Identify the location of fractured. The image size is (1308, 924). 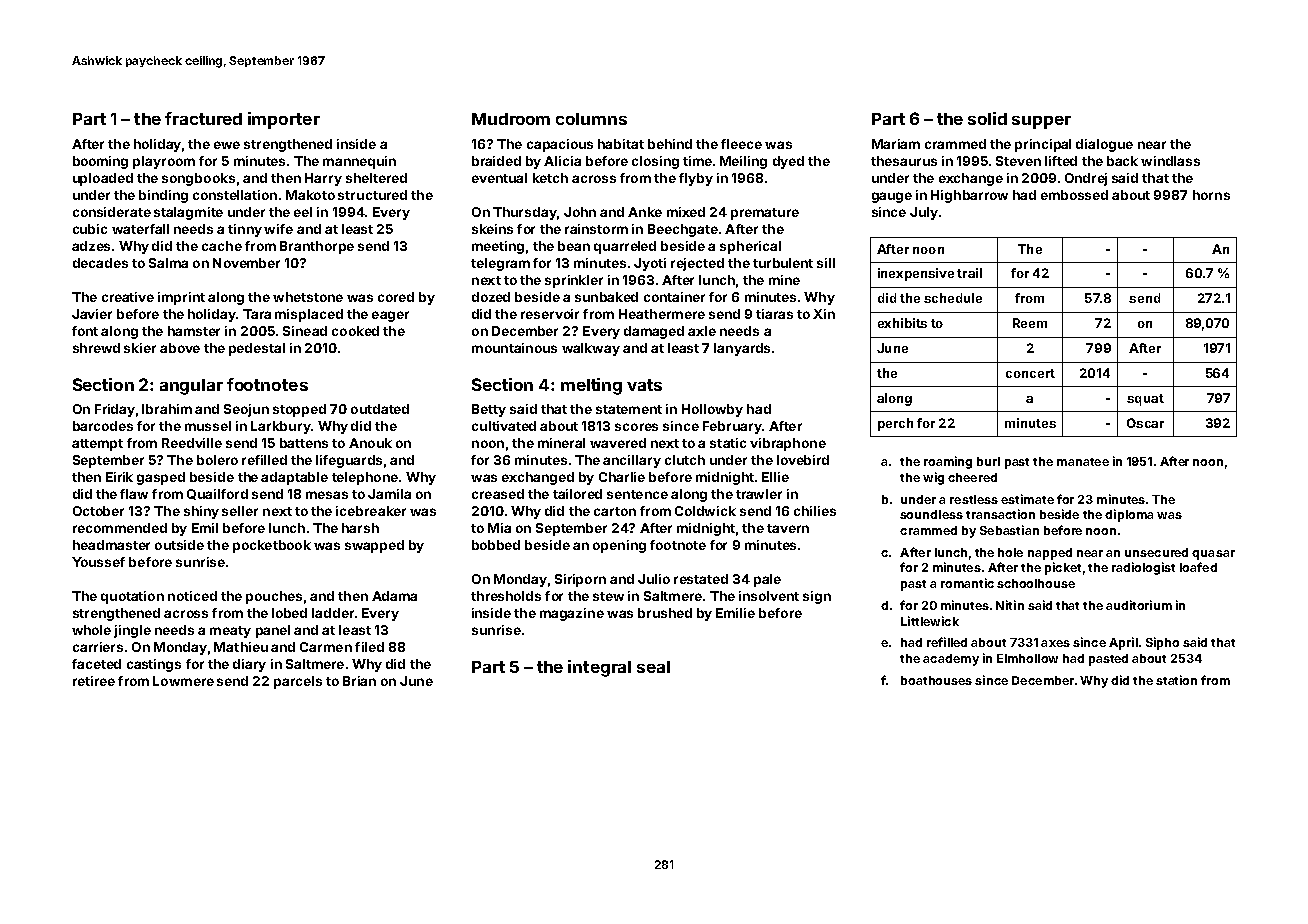
(203, 118).
